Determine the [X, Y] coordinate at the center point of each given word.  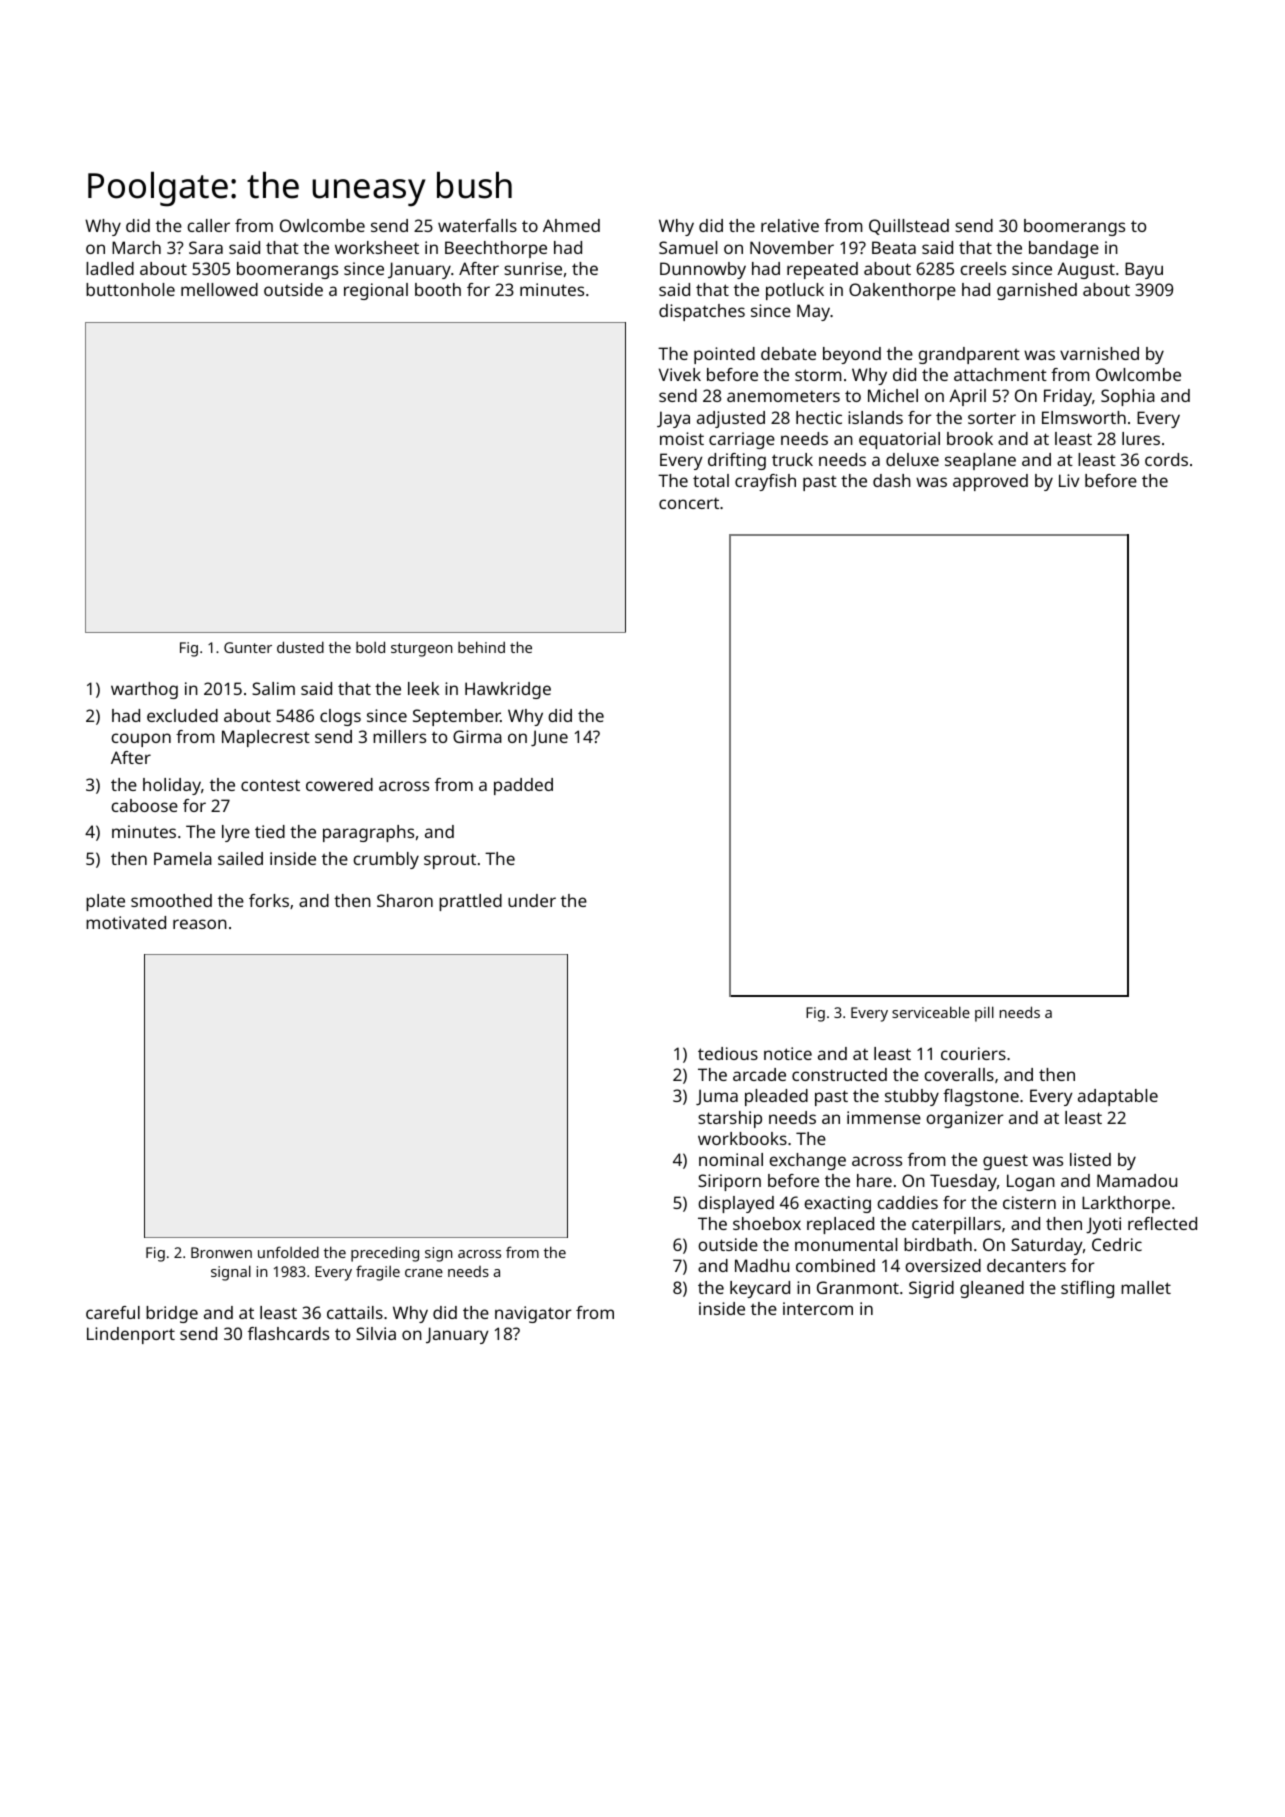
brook [970, 438]
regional [376, 291]
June [549, 738]
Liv [1069, 480]
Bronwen [221, 1252]
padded [523, 786]
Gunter [248, 647]
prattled [470, 902]
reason [200, 924]
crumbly [386, 860]
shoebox [767, 1223]
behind [481, 647]
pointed [724, 355]
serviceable [931, 1012]
